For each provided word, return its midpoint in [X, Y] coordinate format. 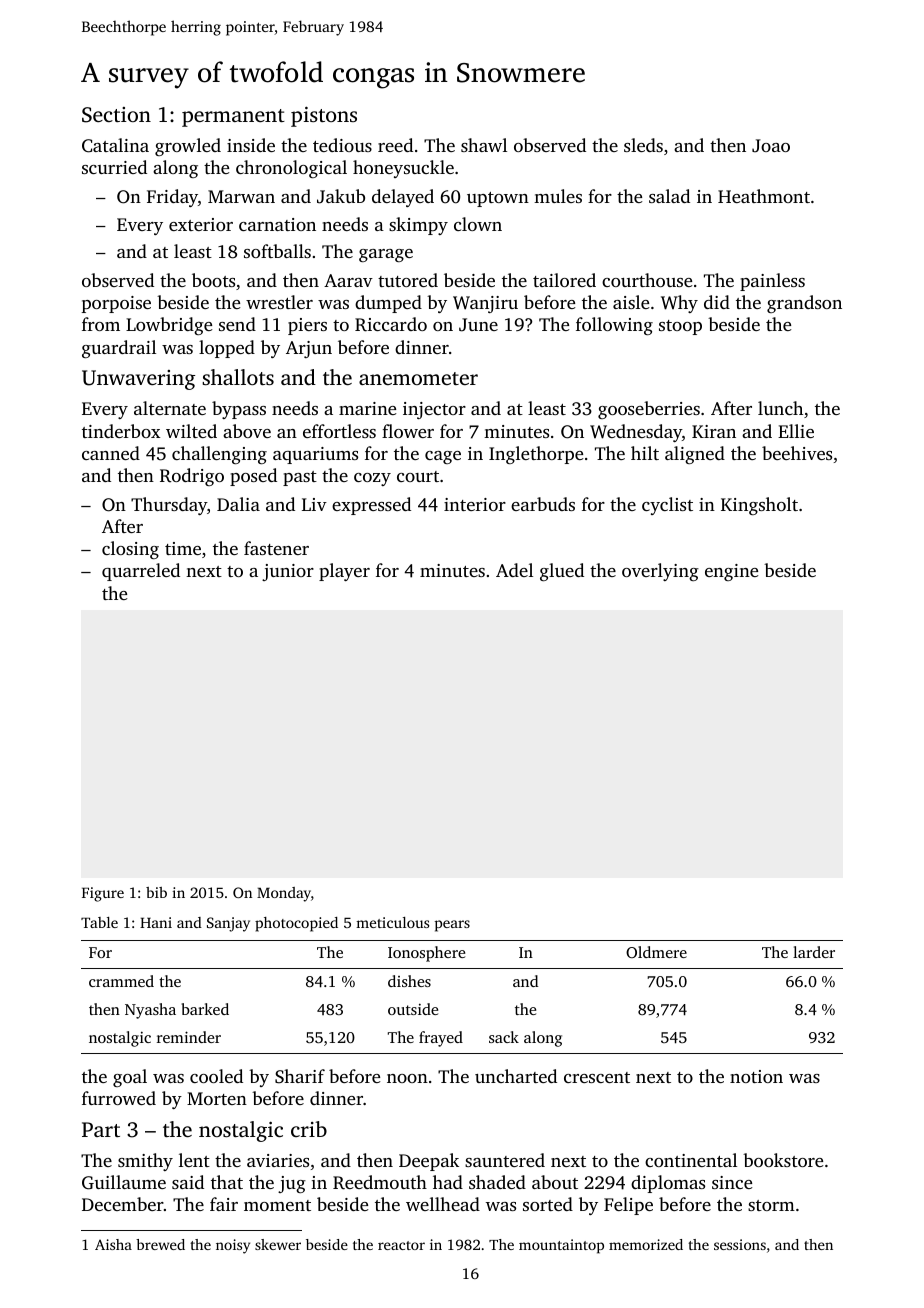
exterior [201, 224]
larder [814, 952]
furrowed [119, 1098]
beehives [797, 453]
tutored [408, 280]
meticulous [392, 922]
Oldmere [656, 952]
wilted [191, 431]
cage [443, 457]
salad [669, 196]
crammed [121, 981]
